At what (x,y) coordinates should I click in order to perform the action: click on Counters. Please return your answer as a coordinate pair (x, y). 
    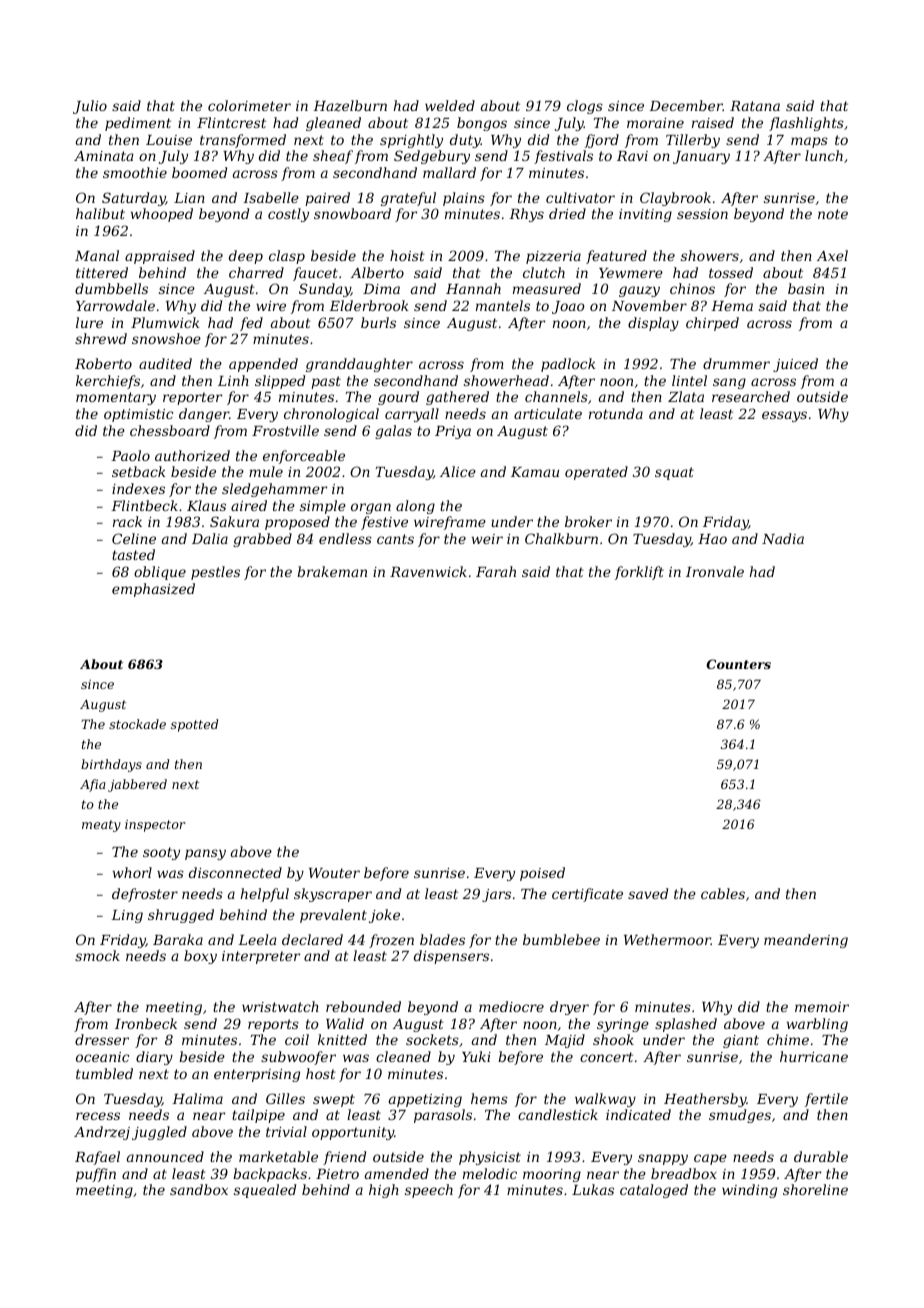
    Looking at the image, I should click on (738, 664).
